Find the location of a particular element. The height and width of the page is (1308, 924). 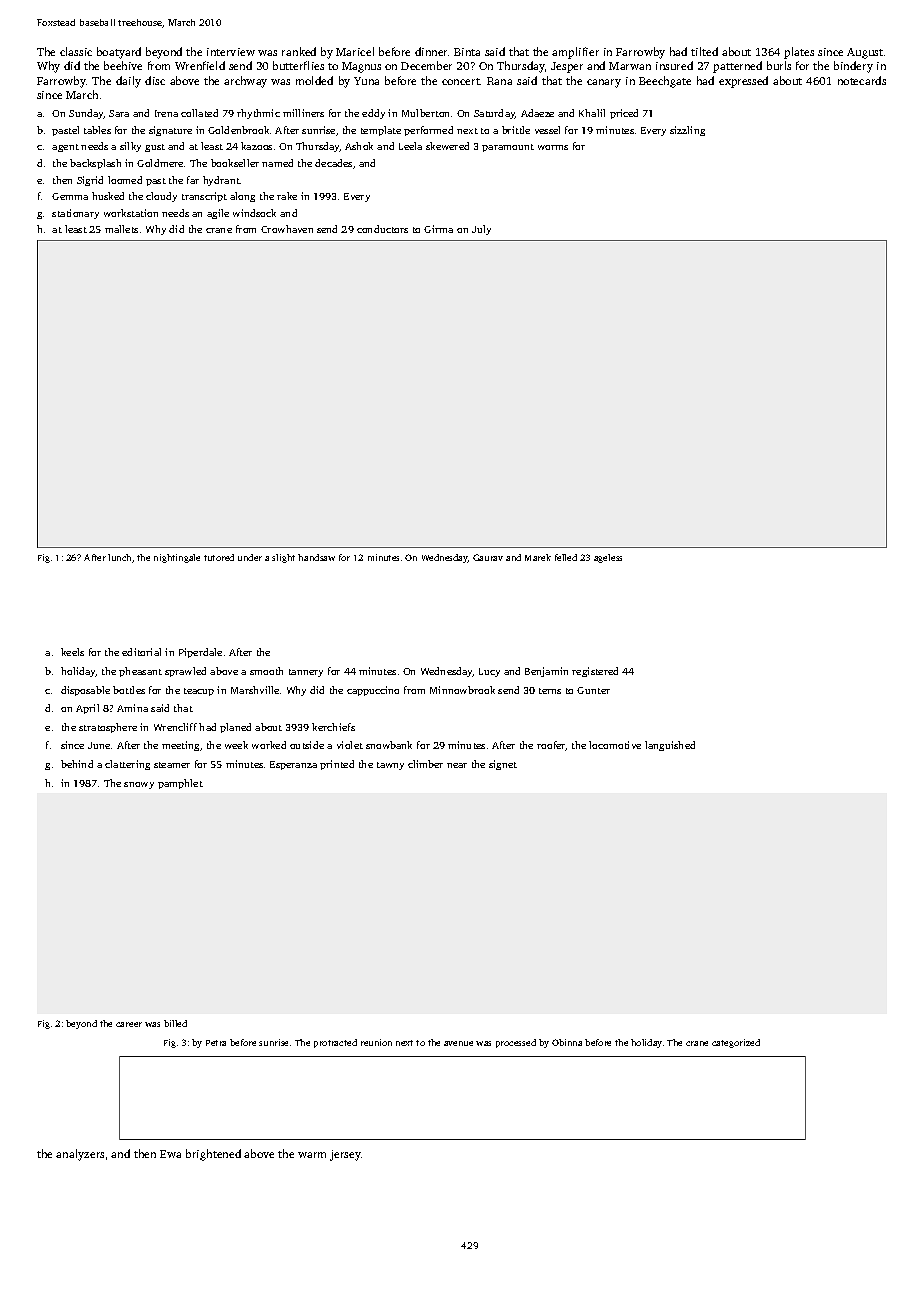

categorized is located at coordinates (736, 1043).
